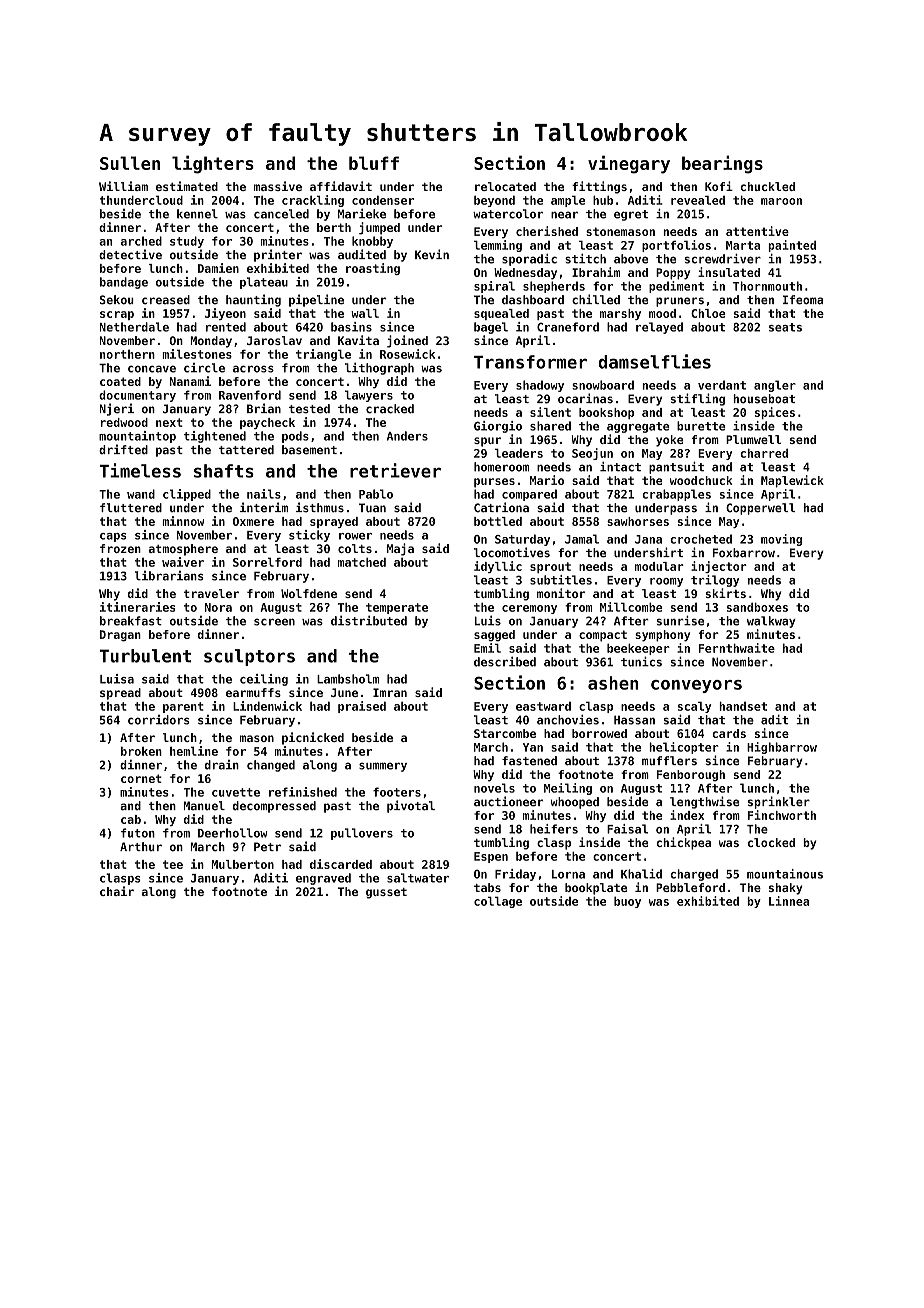 The image size is (924, 1308). What do you see at coordinates (374, 163) in the document?
I see `bluff` at bounding box center [374, 163].
